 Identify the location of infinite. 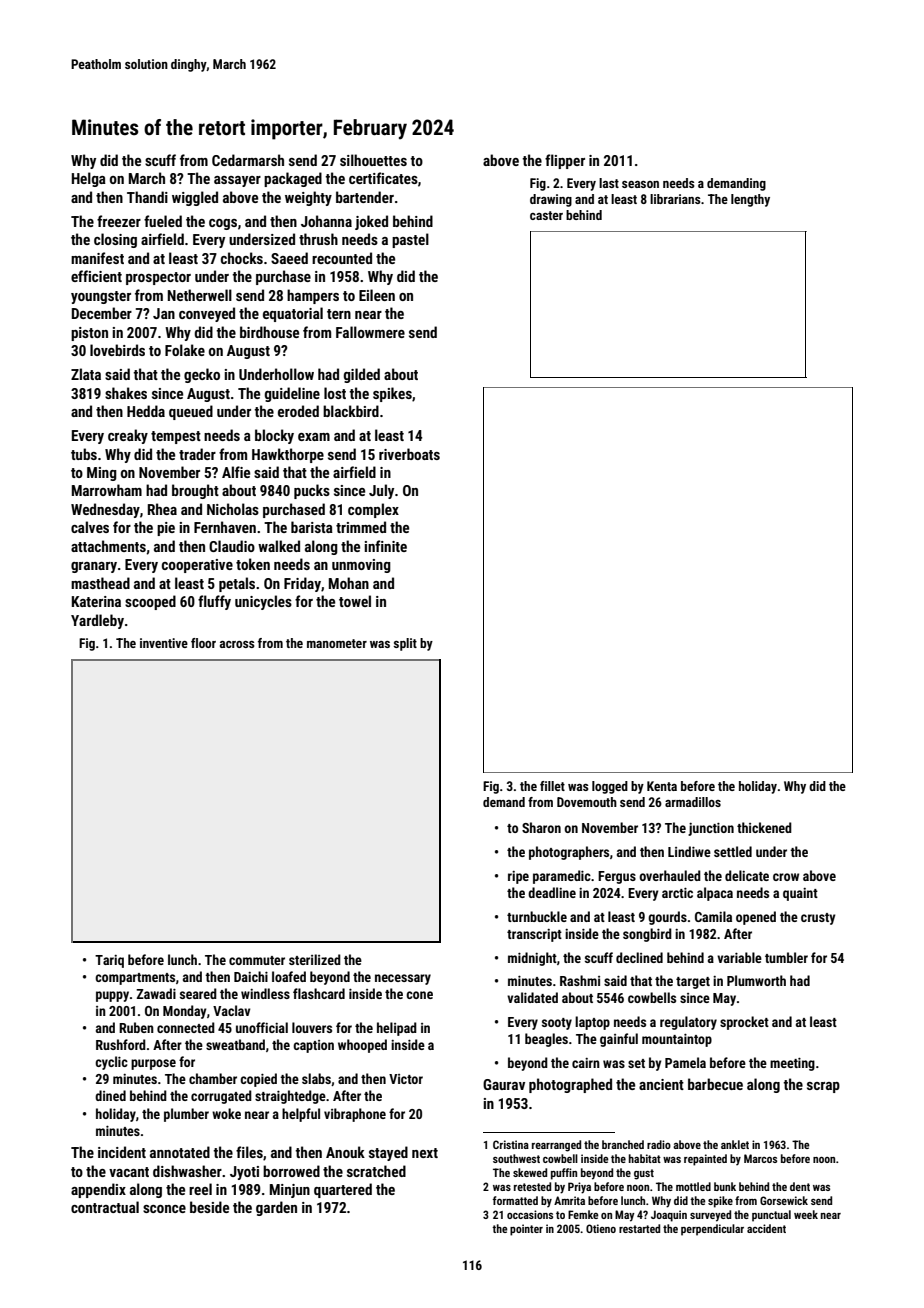
(386, 546).
